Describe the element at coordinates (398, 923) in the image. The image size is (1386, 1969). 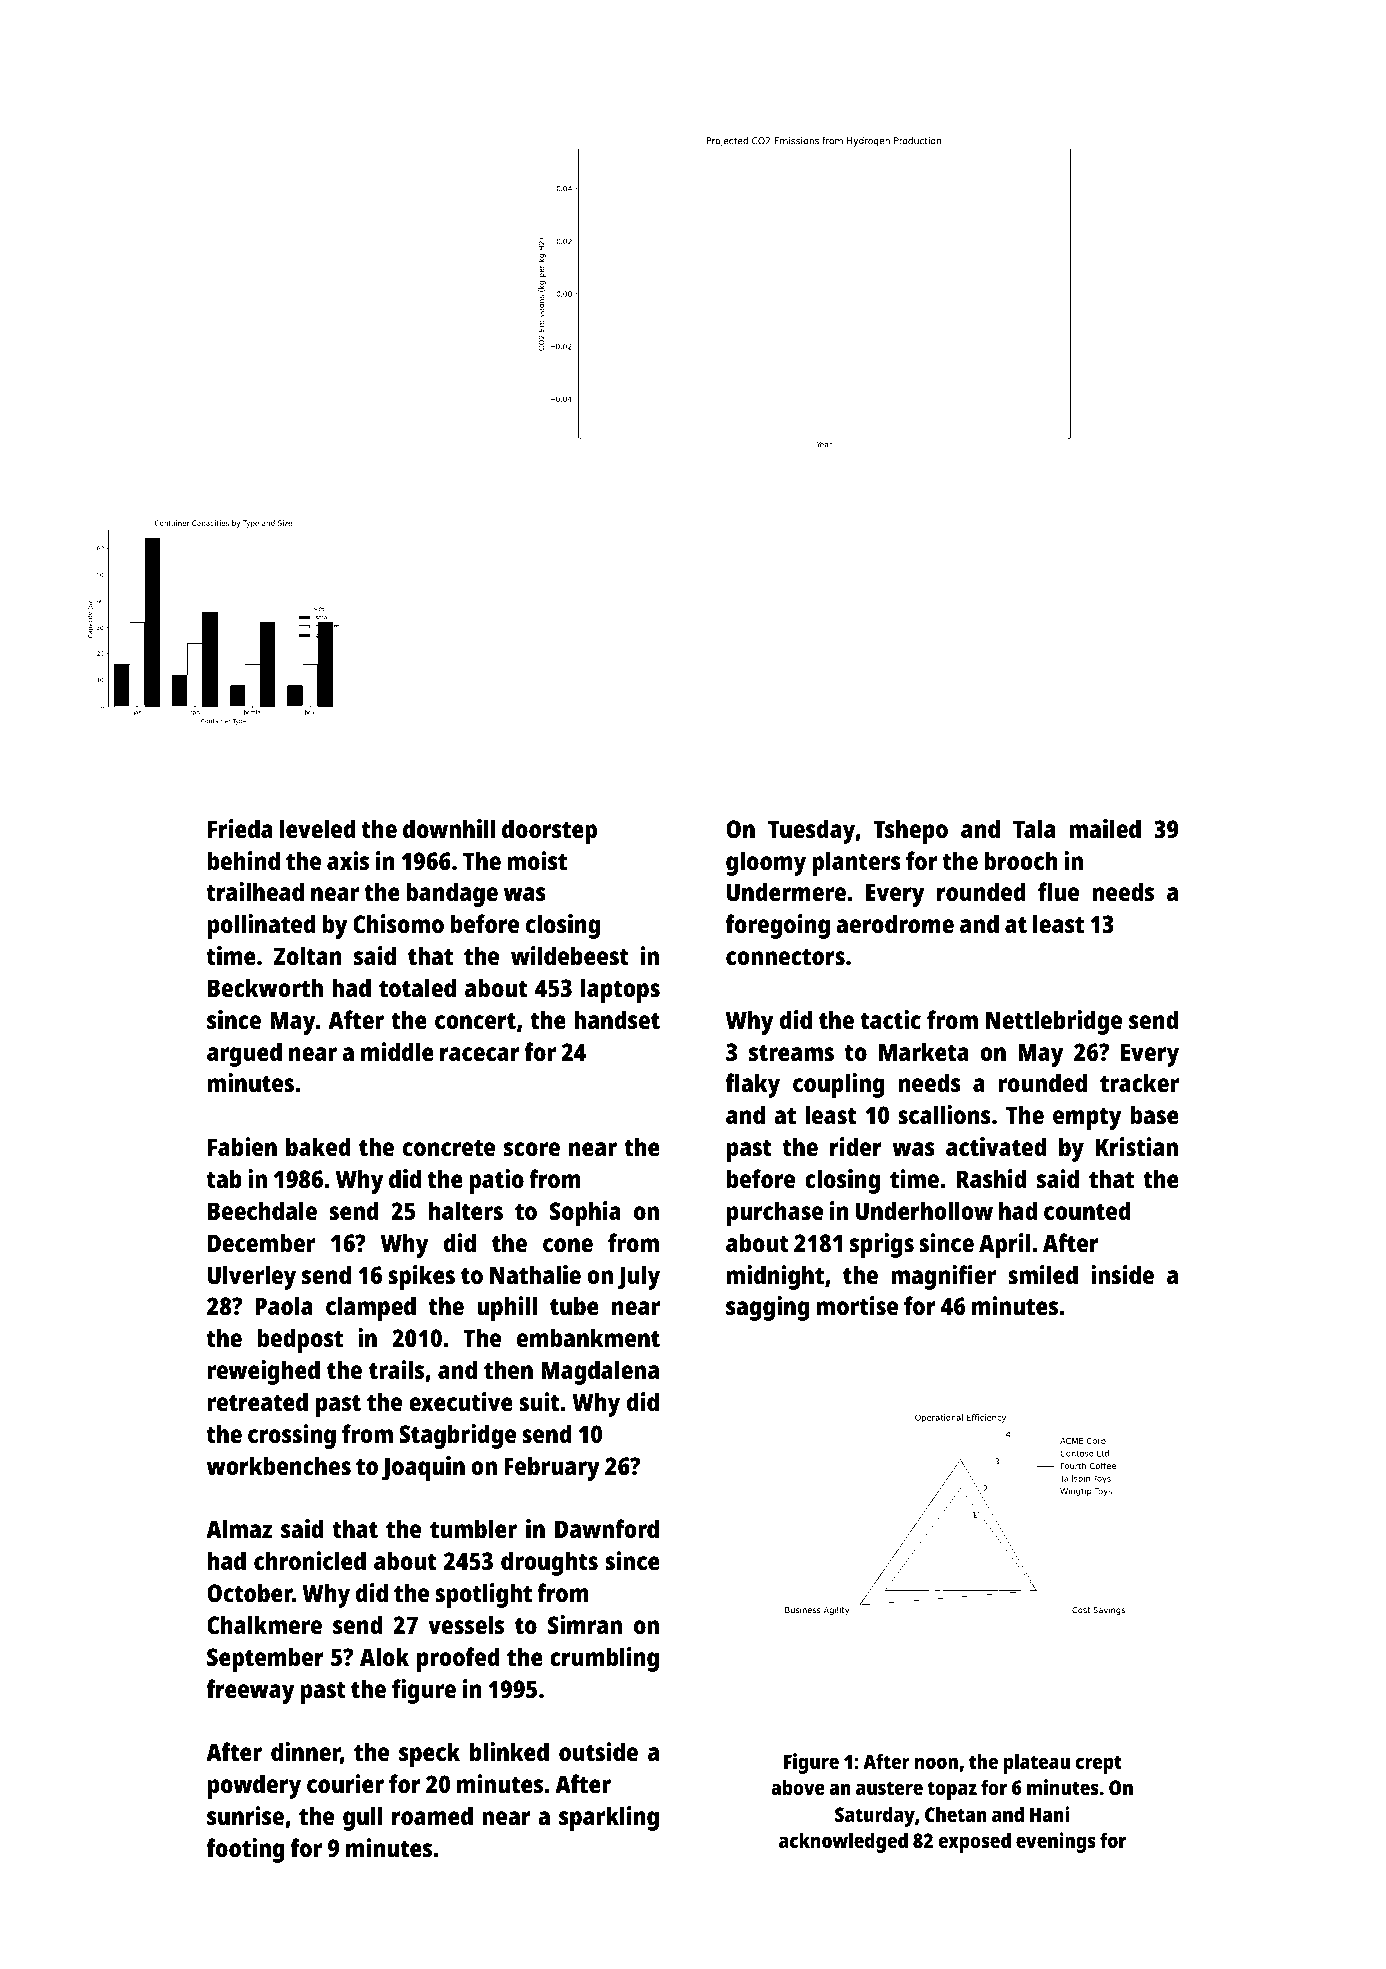
I see `Chisomo` at that location.
